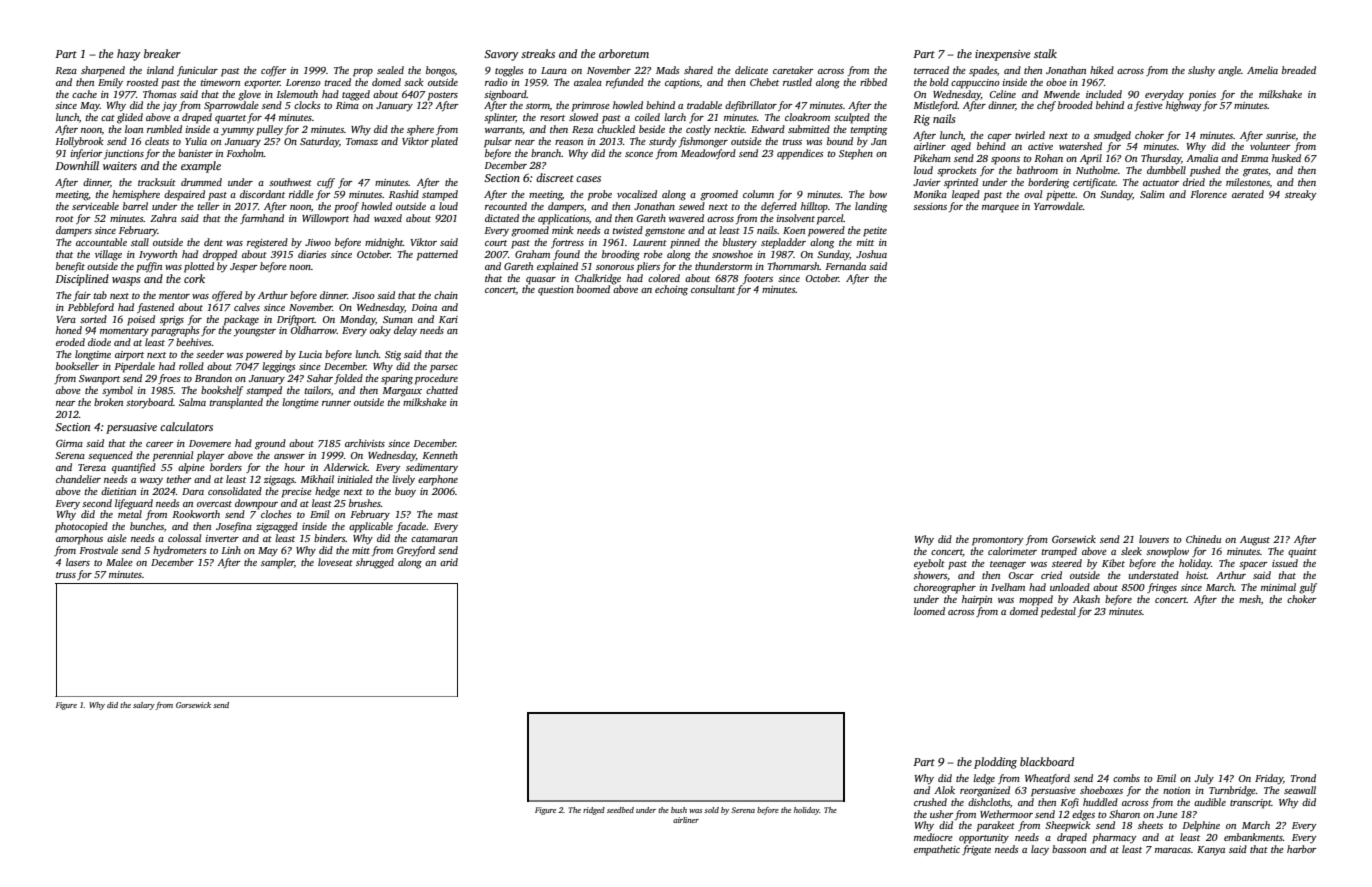 The width and height of the image is (1372, 887). I want to click on broken, so click(108, 402).
